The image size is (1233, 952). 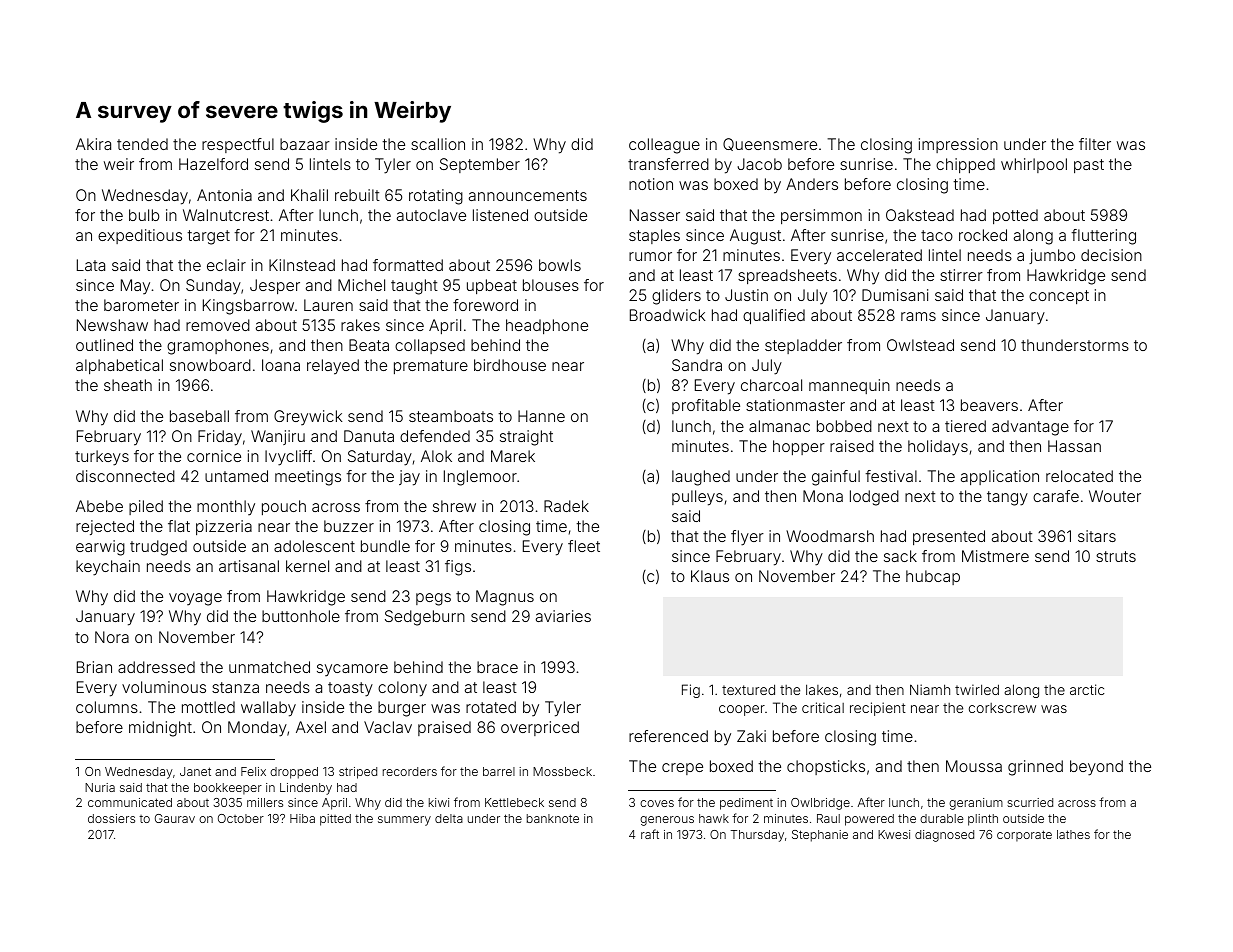 I want to click on buttonhole, so click(x=301, y=616).
